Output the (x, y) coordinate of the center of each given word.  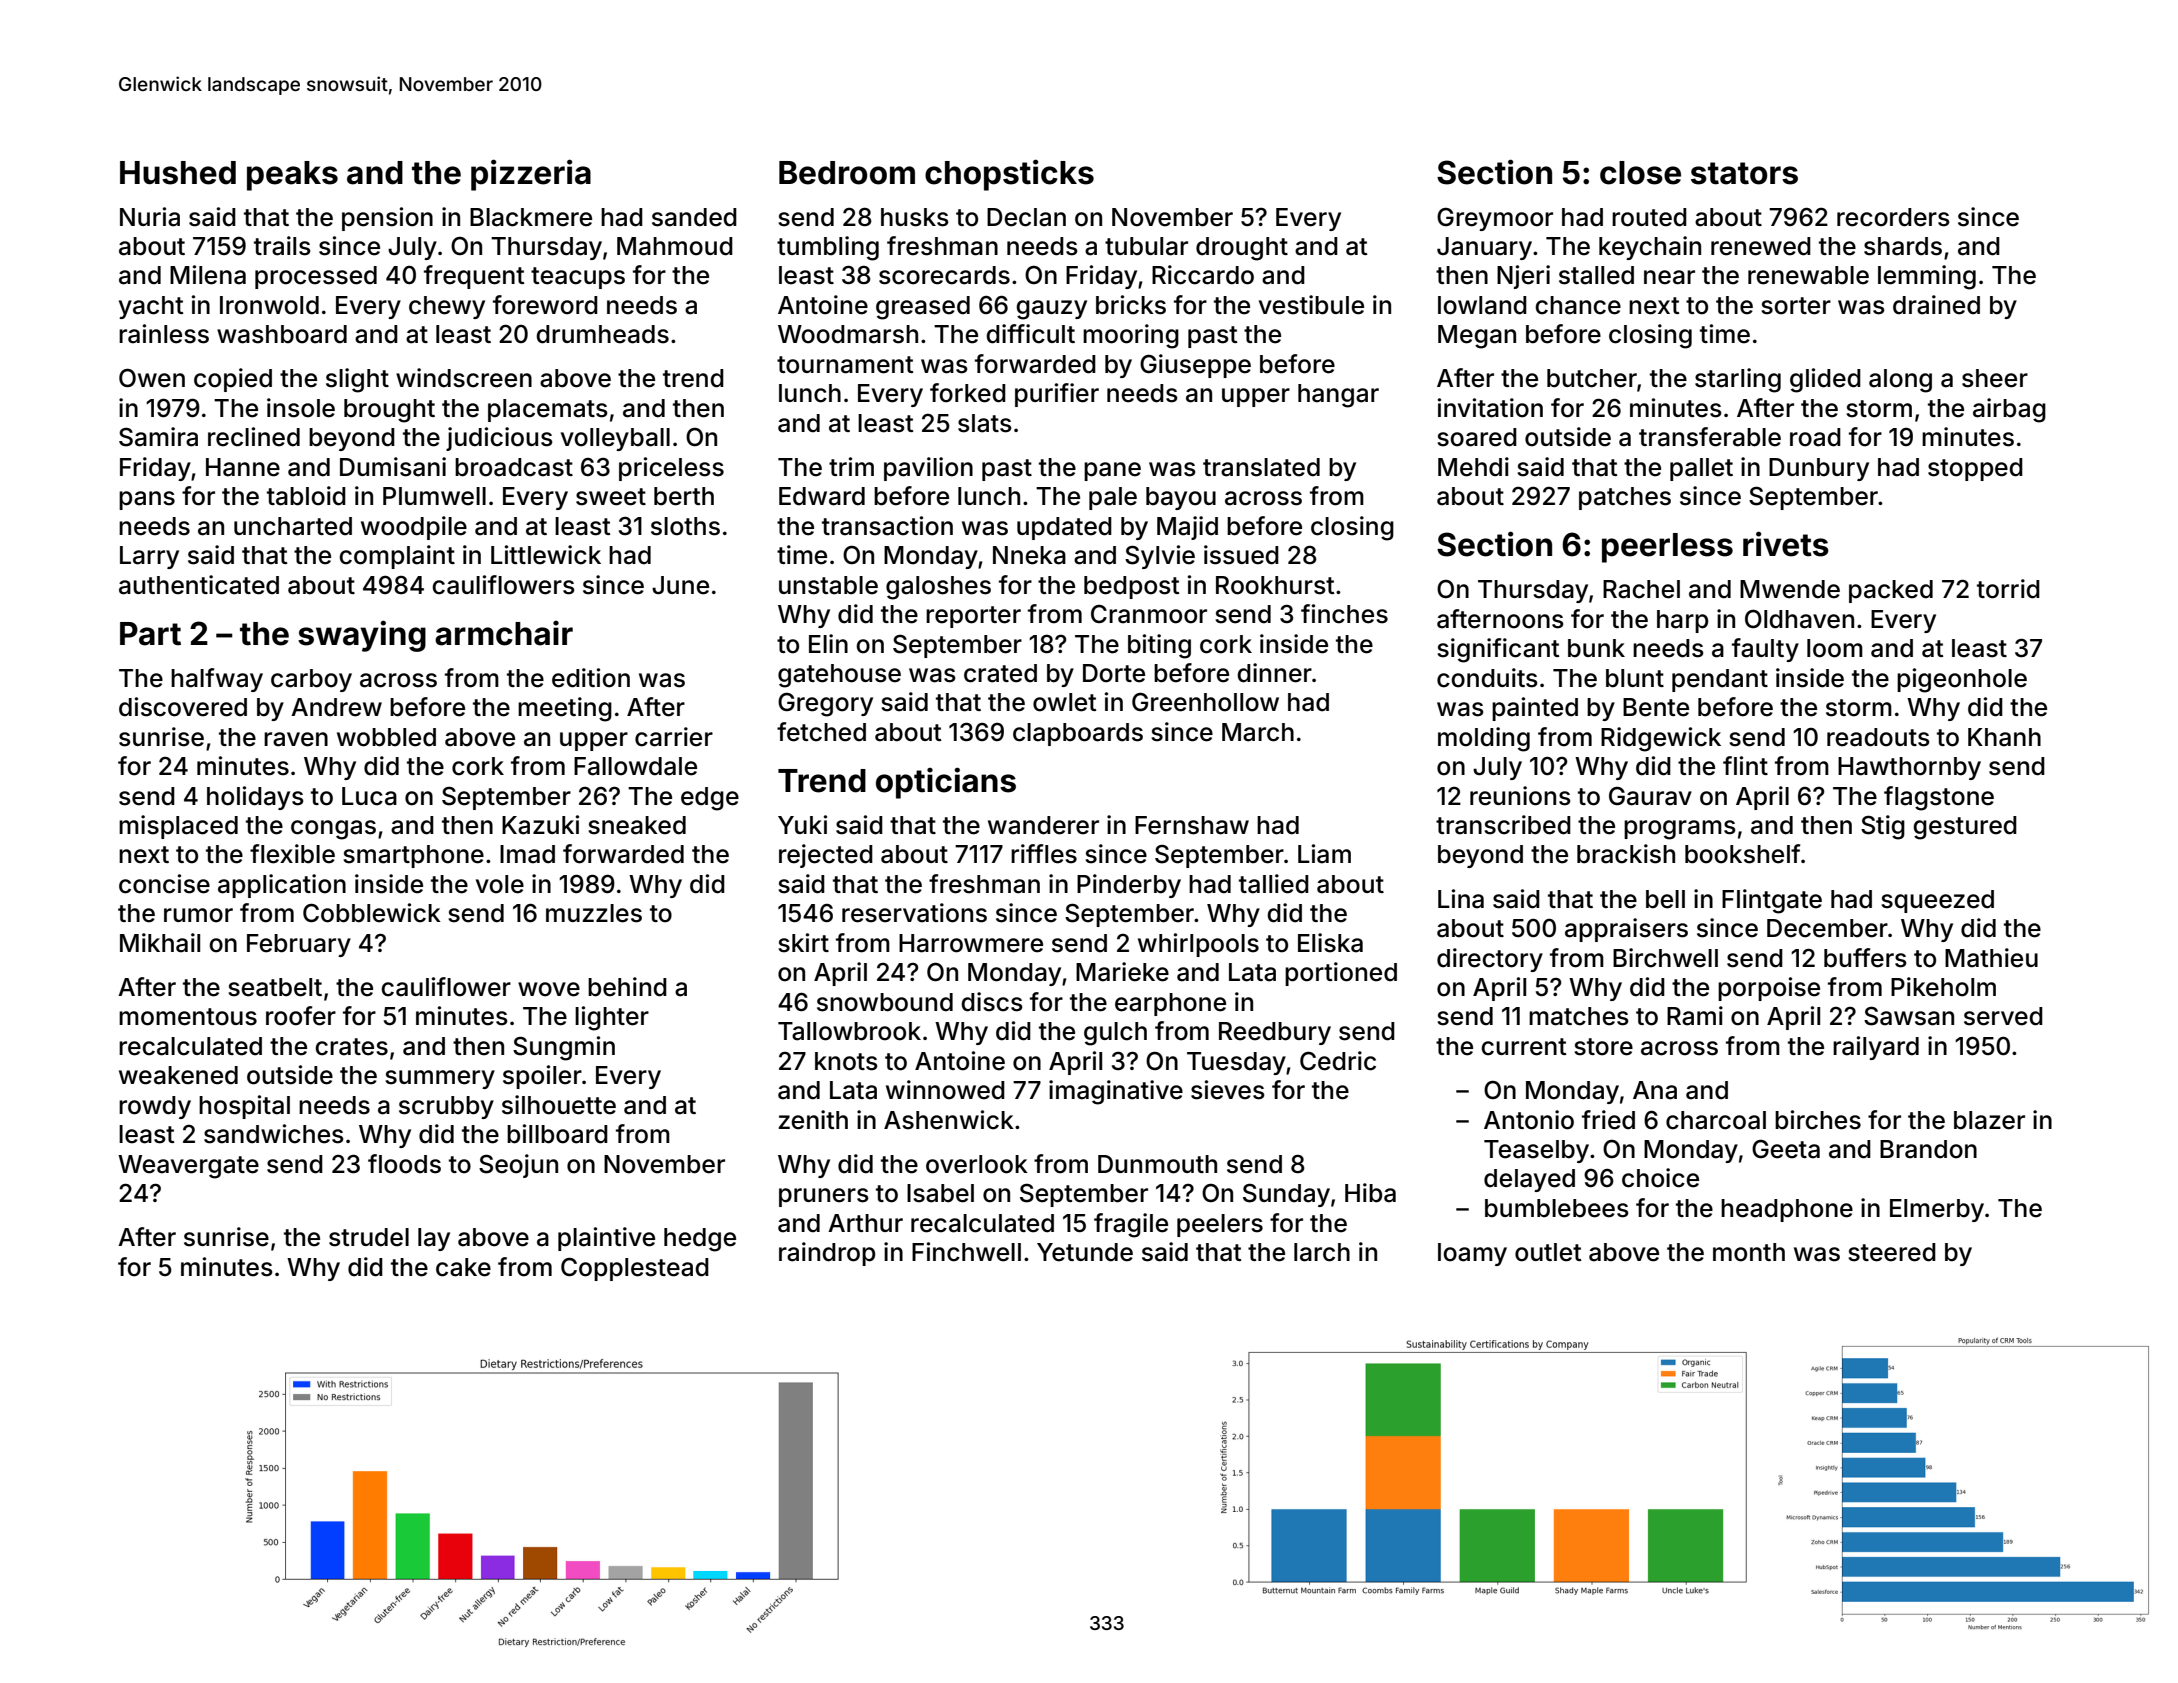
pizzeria (531, 175)
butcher (1592, 378)
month (1749, 1252)
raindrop (827, 1254)
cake (463, 1267)
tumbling (828, 248)
